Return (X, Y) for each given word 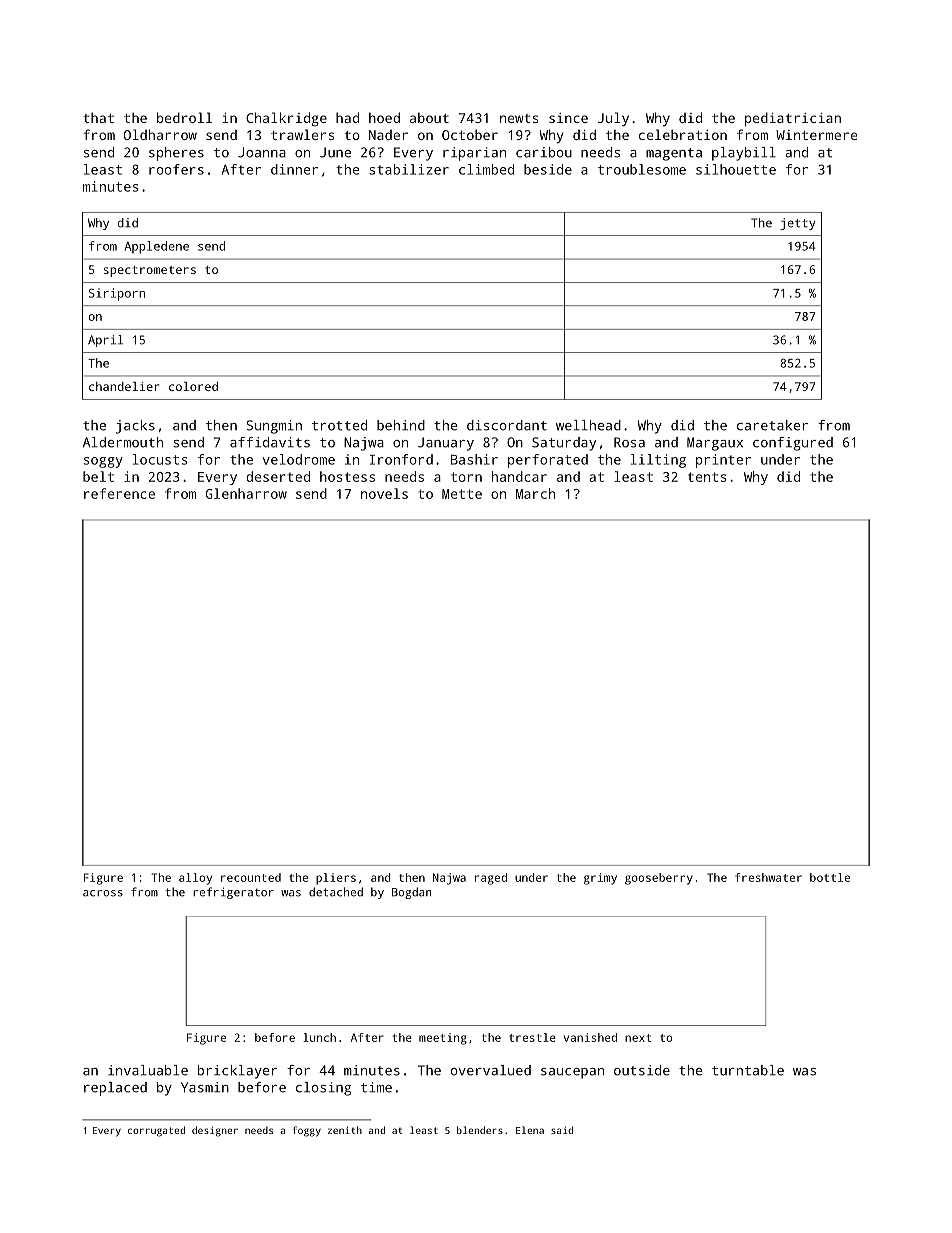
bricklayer (237, 1072)
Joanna (262, 152)
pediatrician (793, 119)
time (376, 1087)
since (568, 118)
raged (491, 879)
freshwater (768, 877)
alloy (195, 879)
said (562, 1130)
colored (193, 386)
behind (401, 425)
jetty (797, 224)
